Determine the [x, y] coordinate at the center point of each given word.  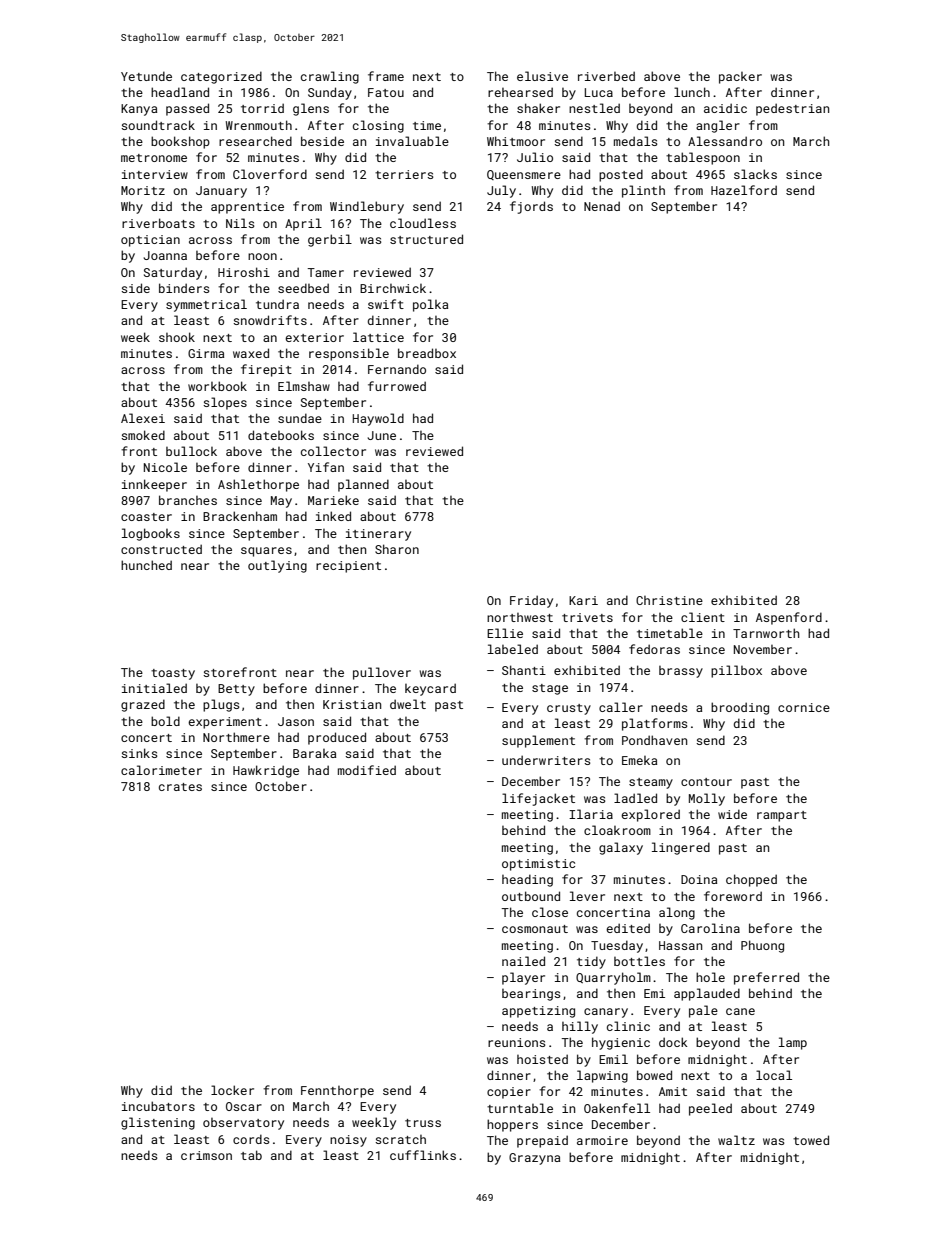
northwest [520, 617]
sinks [139, 753]
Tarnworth [766, 633]
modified [367, 770]
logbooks [151, 534]
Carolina [710, 928]
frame [386, 76]
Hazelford [744, 190]
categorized [221, 77]
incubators [158, 1106]
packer [740, 78]
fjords [531, 207]
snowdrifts [270, 320]
